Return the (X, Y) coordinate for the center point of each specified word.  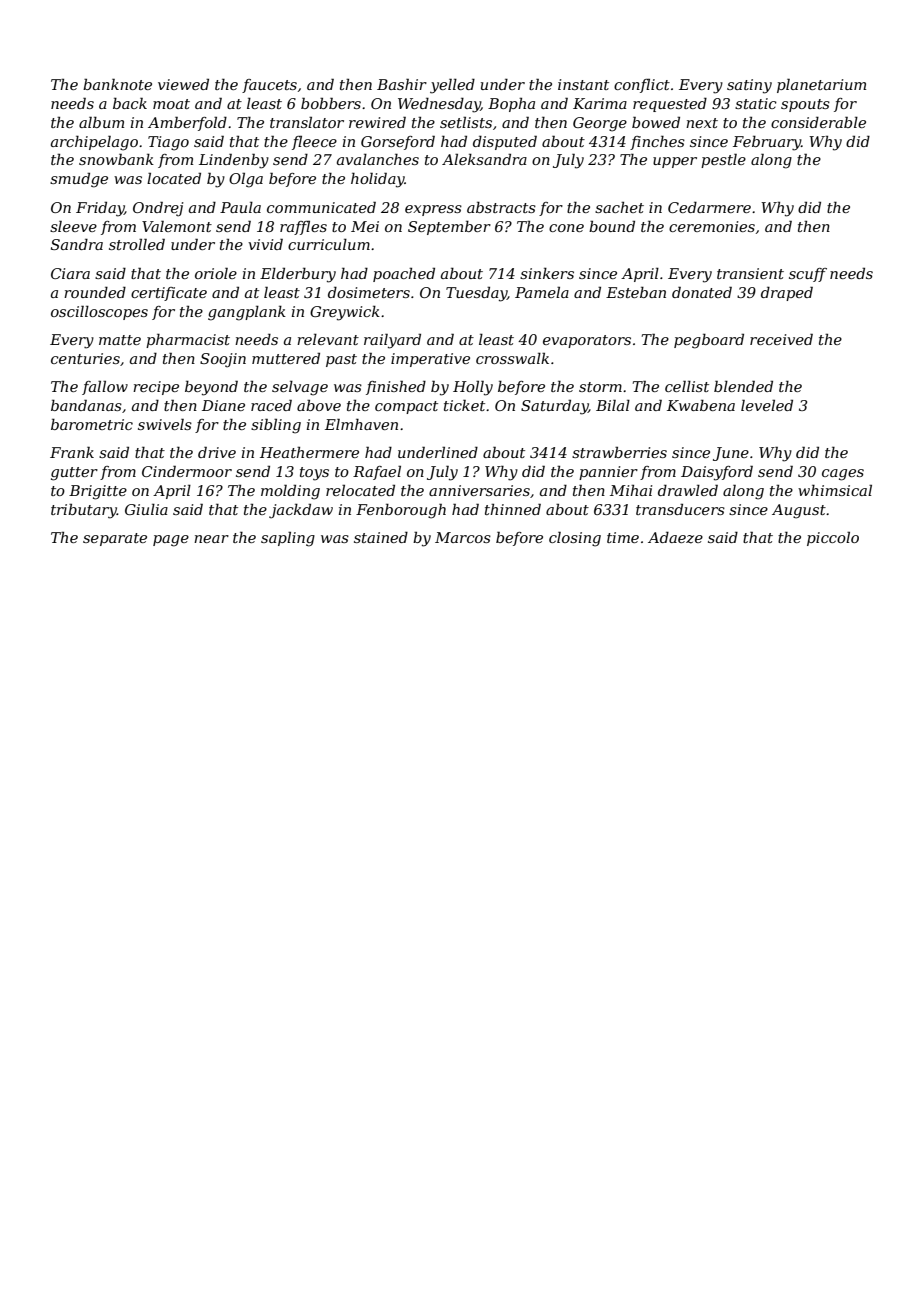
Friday (100, 209)
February (767, 143)
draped (787, 293)
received (781, 339)
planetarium (821, 85)
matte (120, 340)
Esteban (636, 292)
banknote (117, 84)
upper (675, 162)
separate (115, 539)
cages (843, 475)
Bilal (613, 405)
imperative (430, 360)
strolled (137, 244)
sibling (276, 426)
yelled (452, 86)
